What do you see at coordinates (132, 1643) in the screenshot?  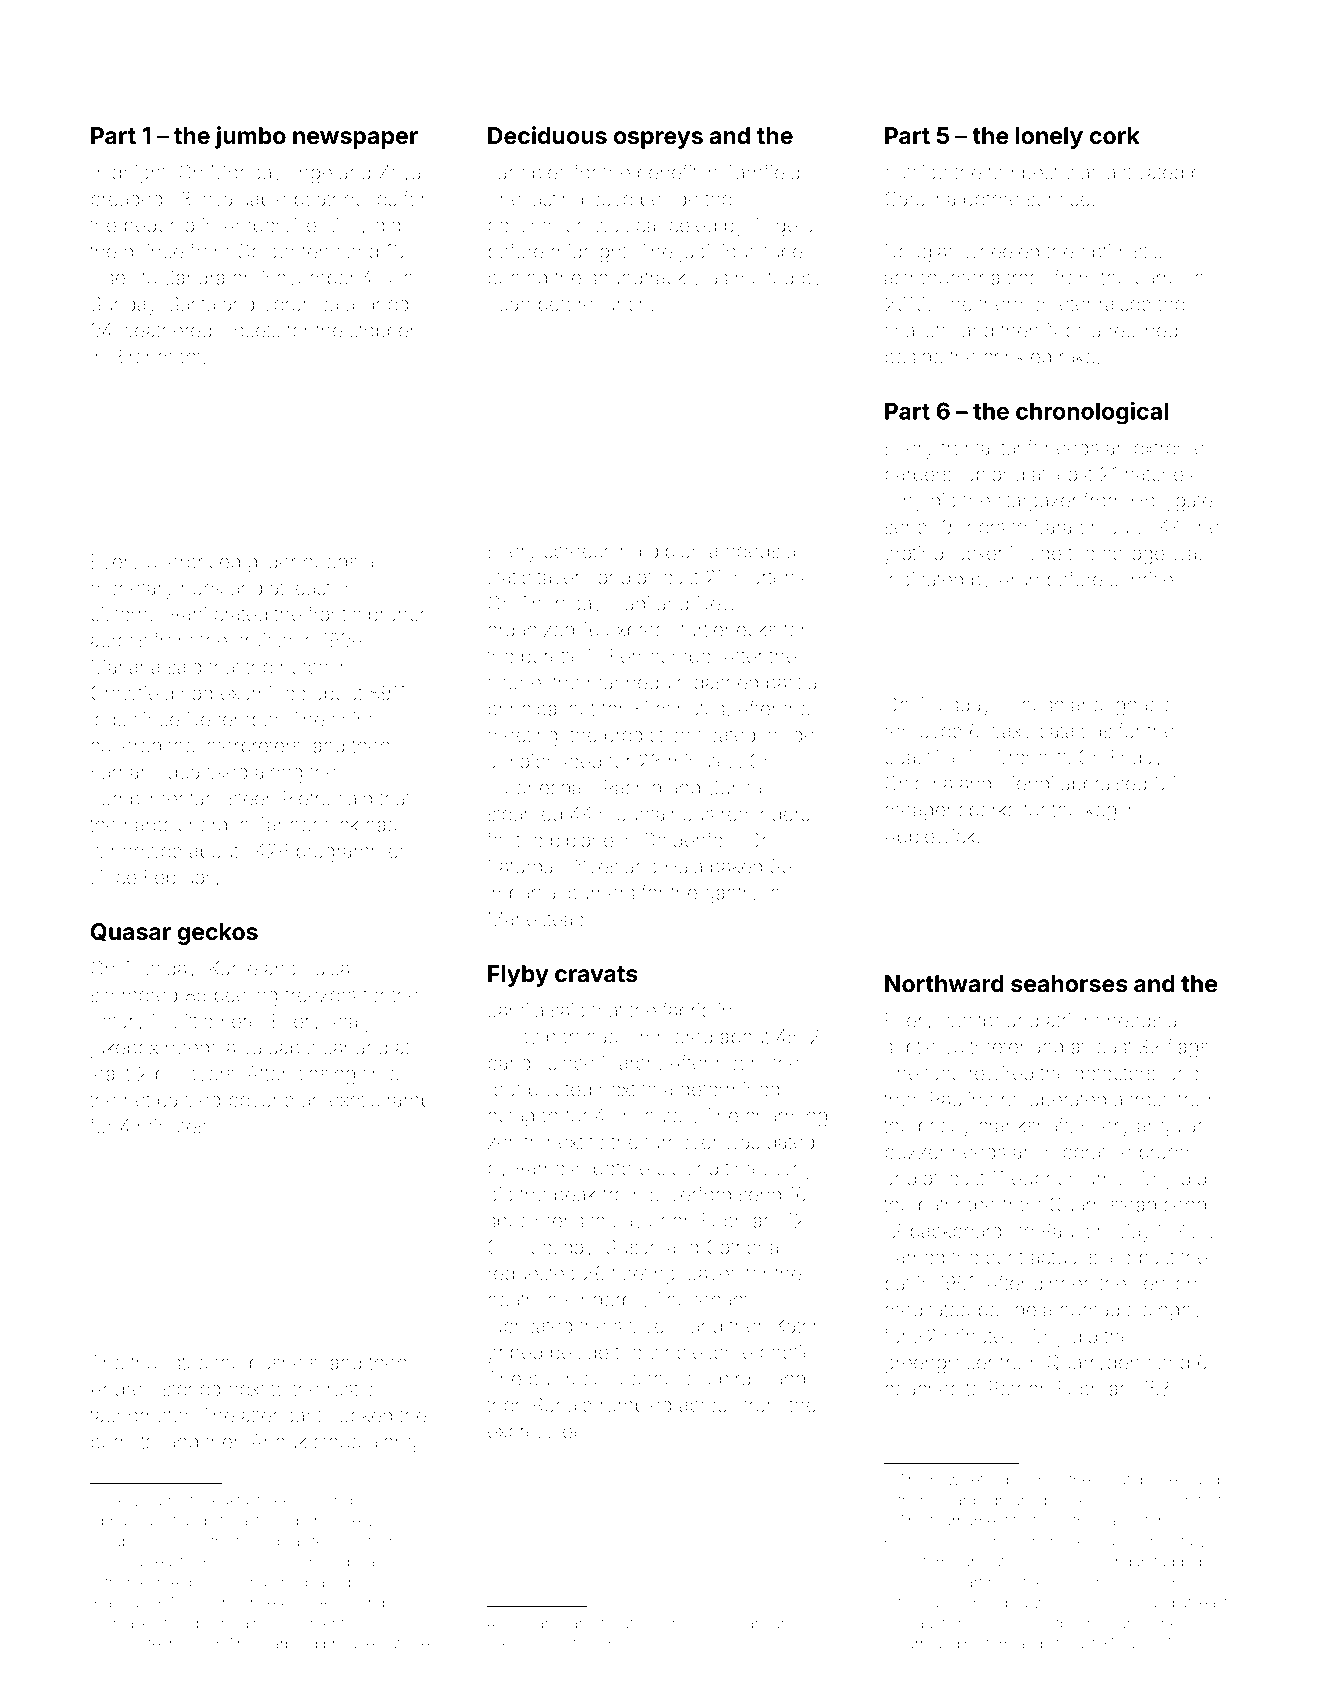 I see `footnote` at bounding box center [132, 1643].
